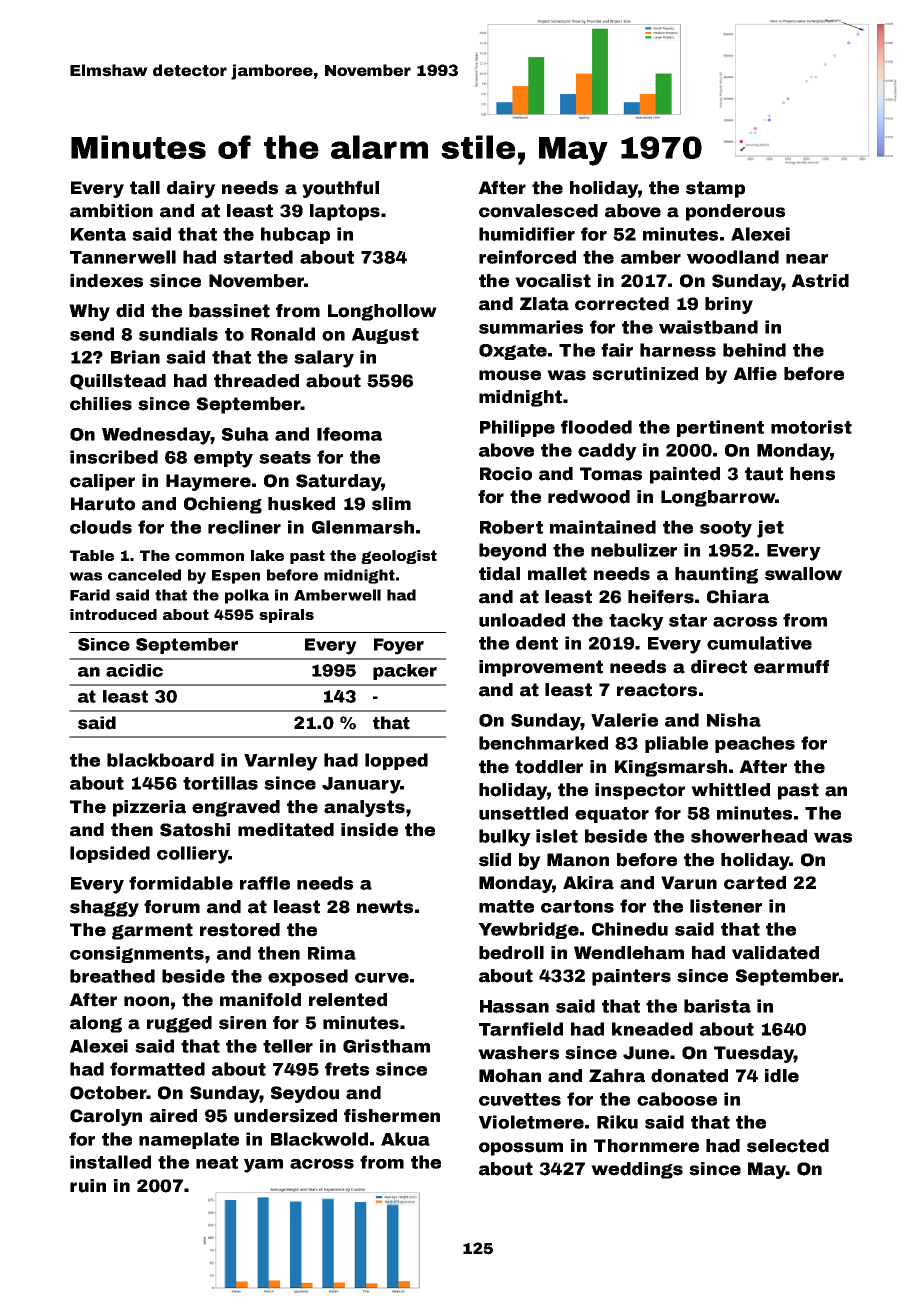 The image size is (924, 1314). What do you see at coordinates (88, 1186) in the document?
I see `ruin` at bounding box center [88, 1186].
